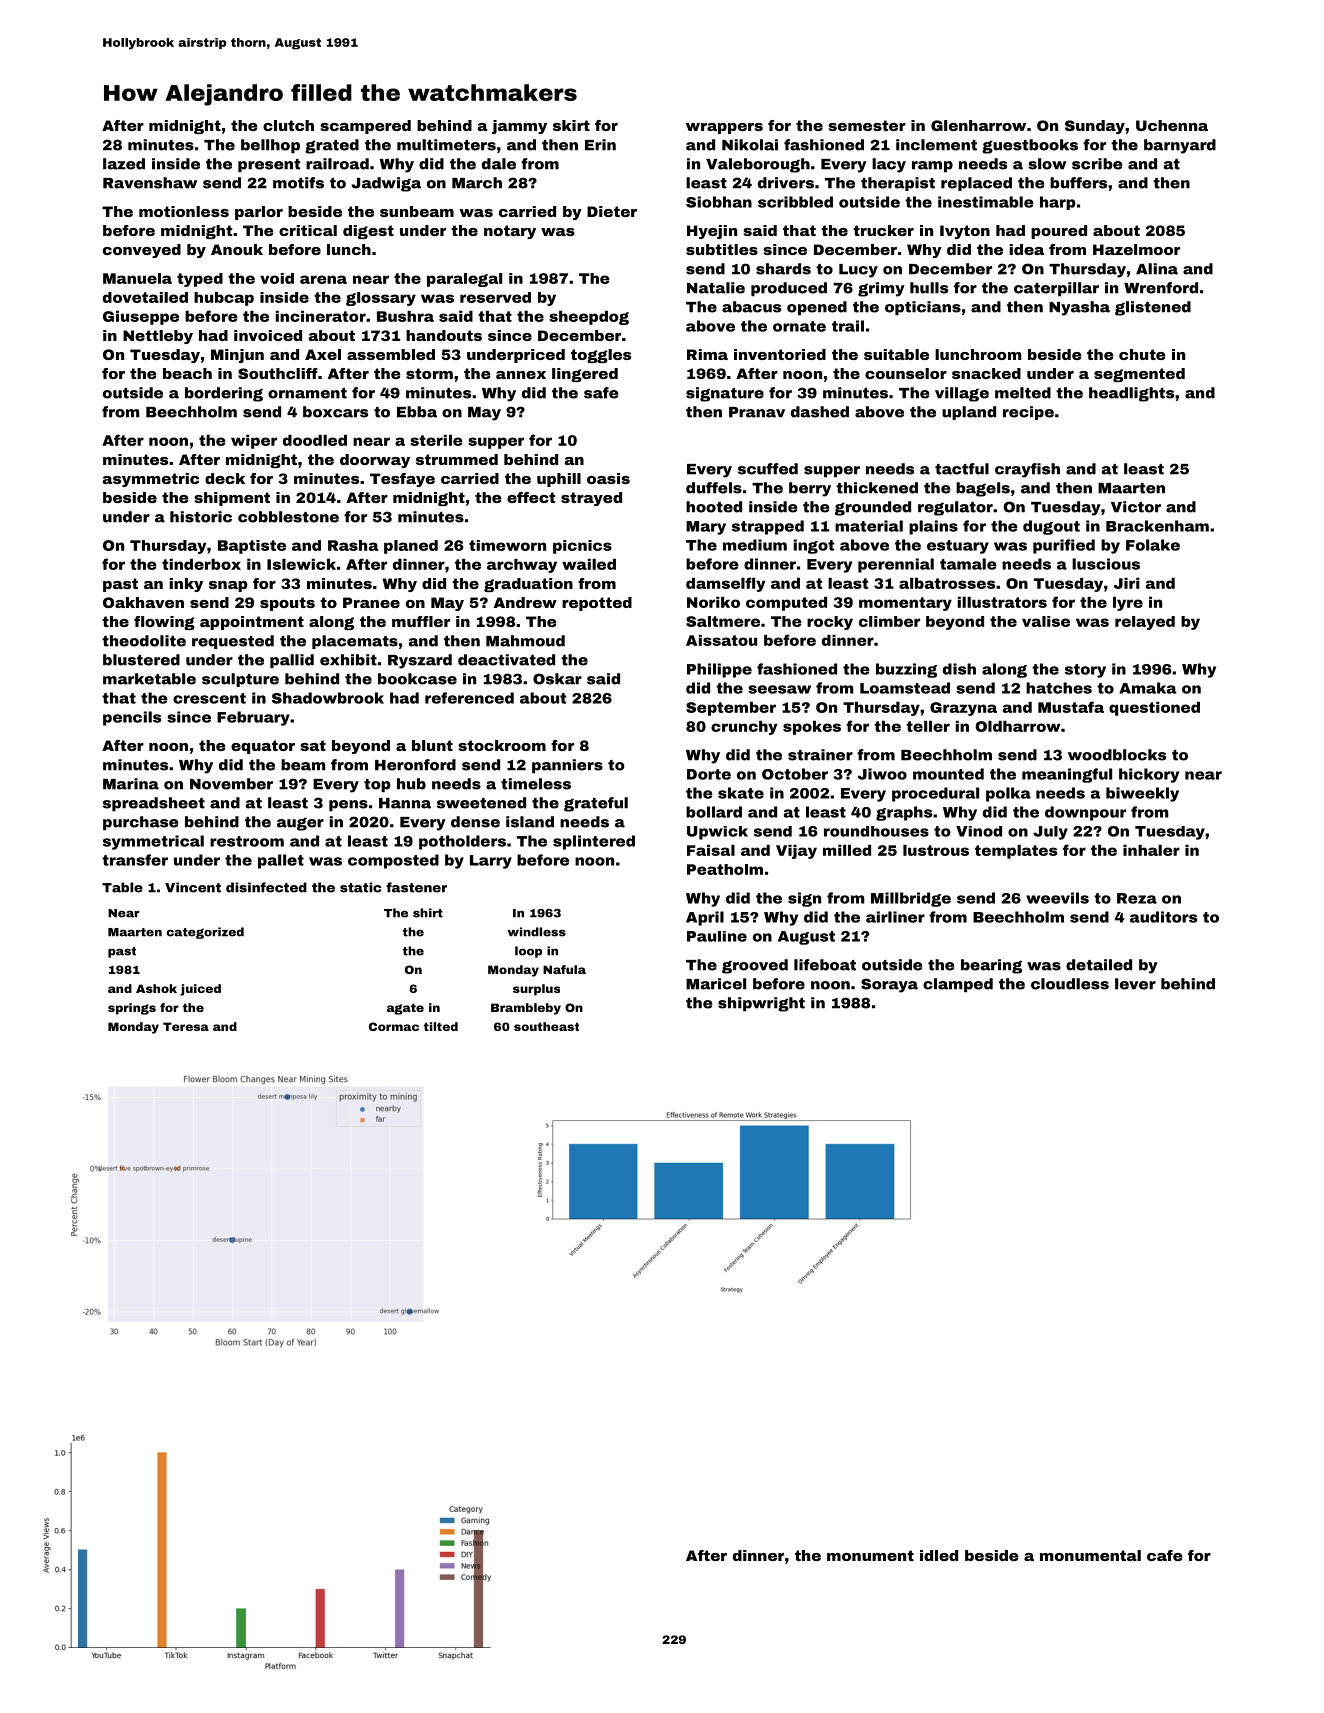 This document has height=1713, width=1324. What do you see at coordinates (375, 461) in the document?
I see `doorway` at bounding box center [375, 461].
